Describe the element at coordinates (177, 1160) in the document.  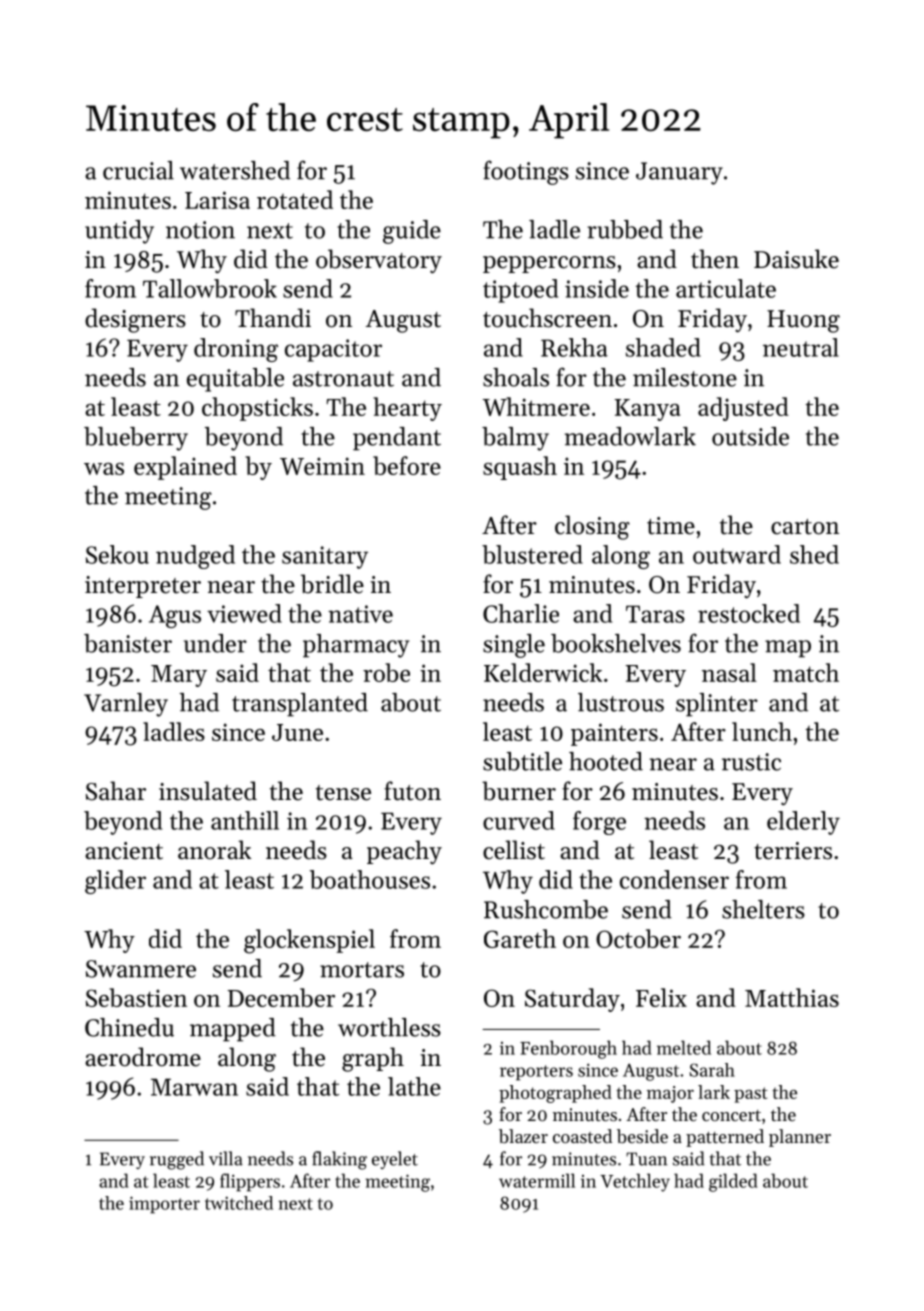
I see `rugged` at that location.
